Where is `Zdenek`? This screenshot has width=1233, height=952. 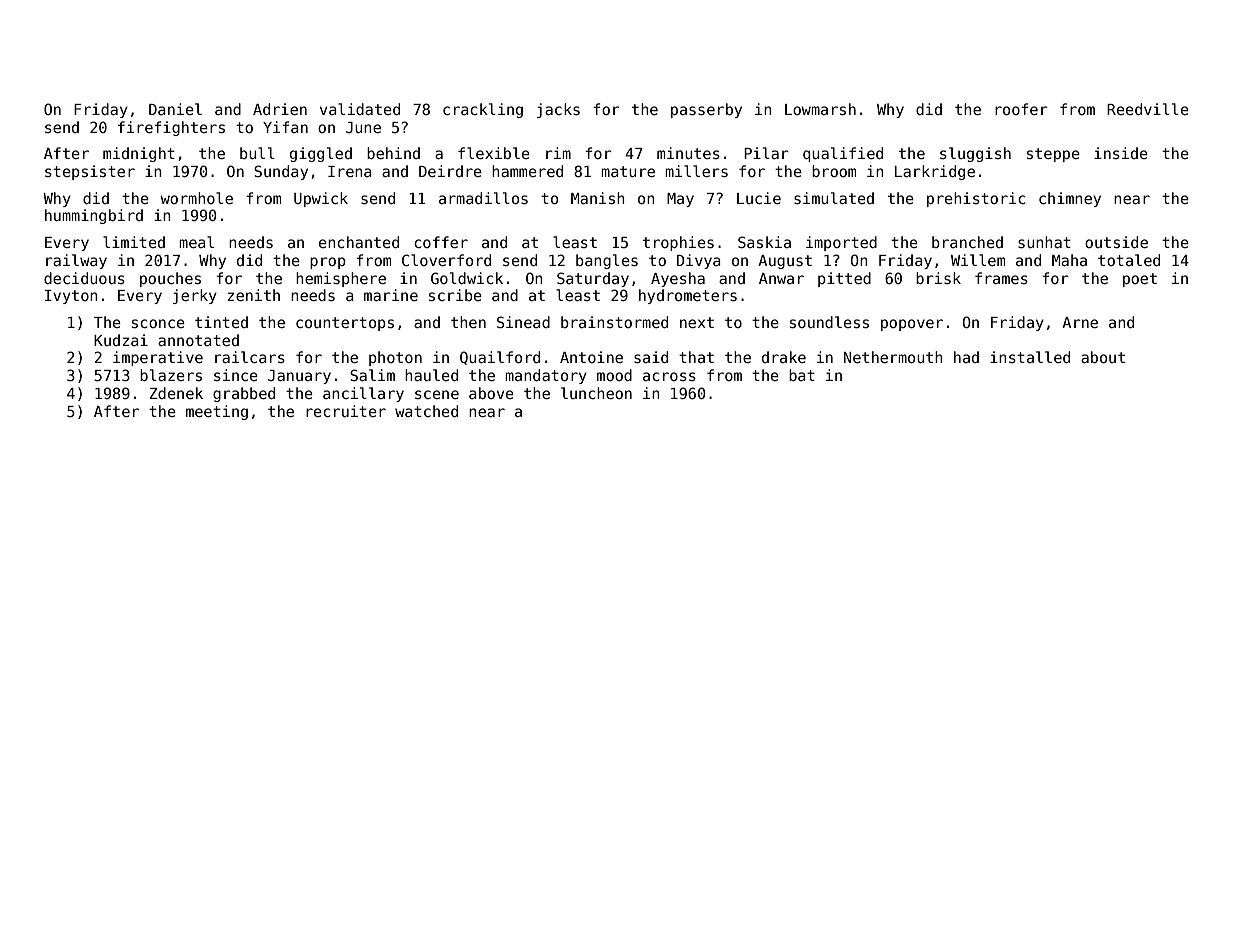 Zdenek is located at coordinates (176, 393).
